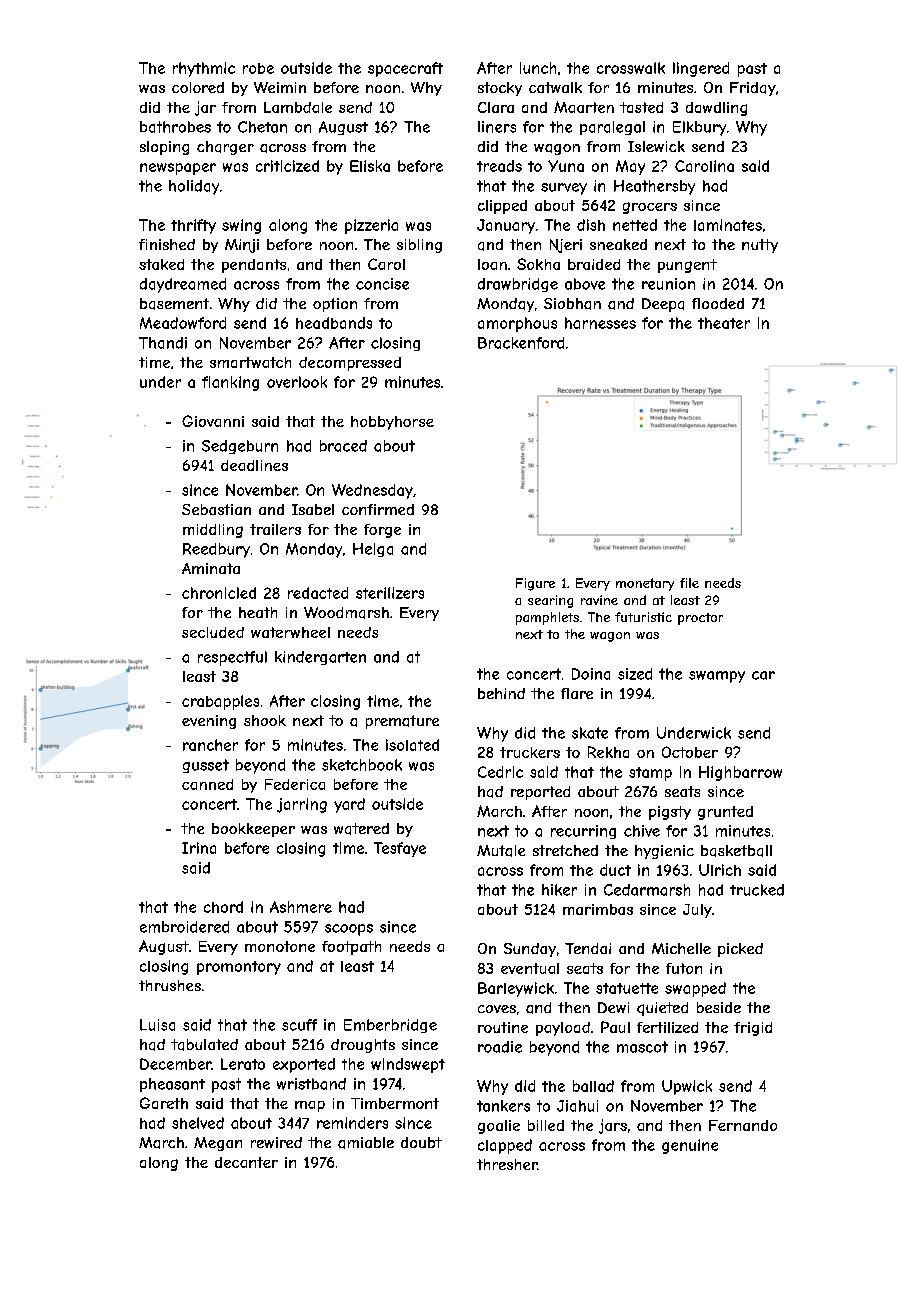 Image resolution: width=924 pixels, height=1311 pixels. Describe the element at coordinates (209, 722) in the image. I see `evening` at that location.
